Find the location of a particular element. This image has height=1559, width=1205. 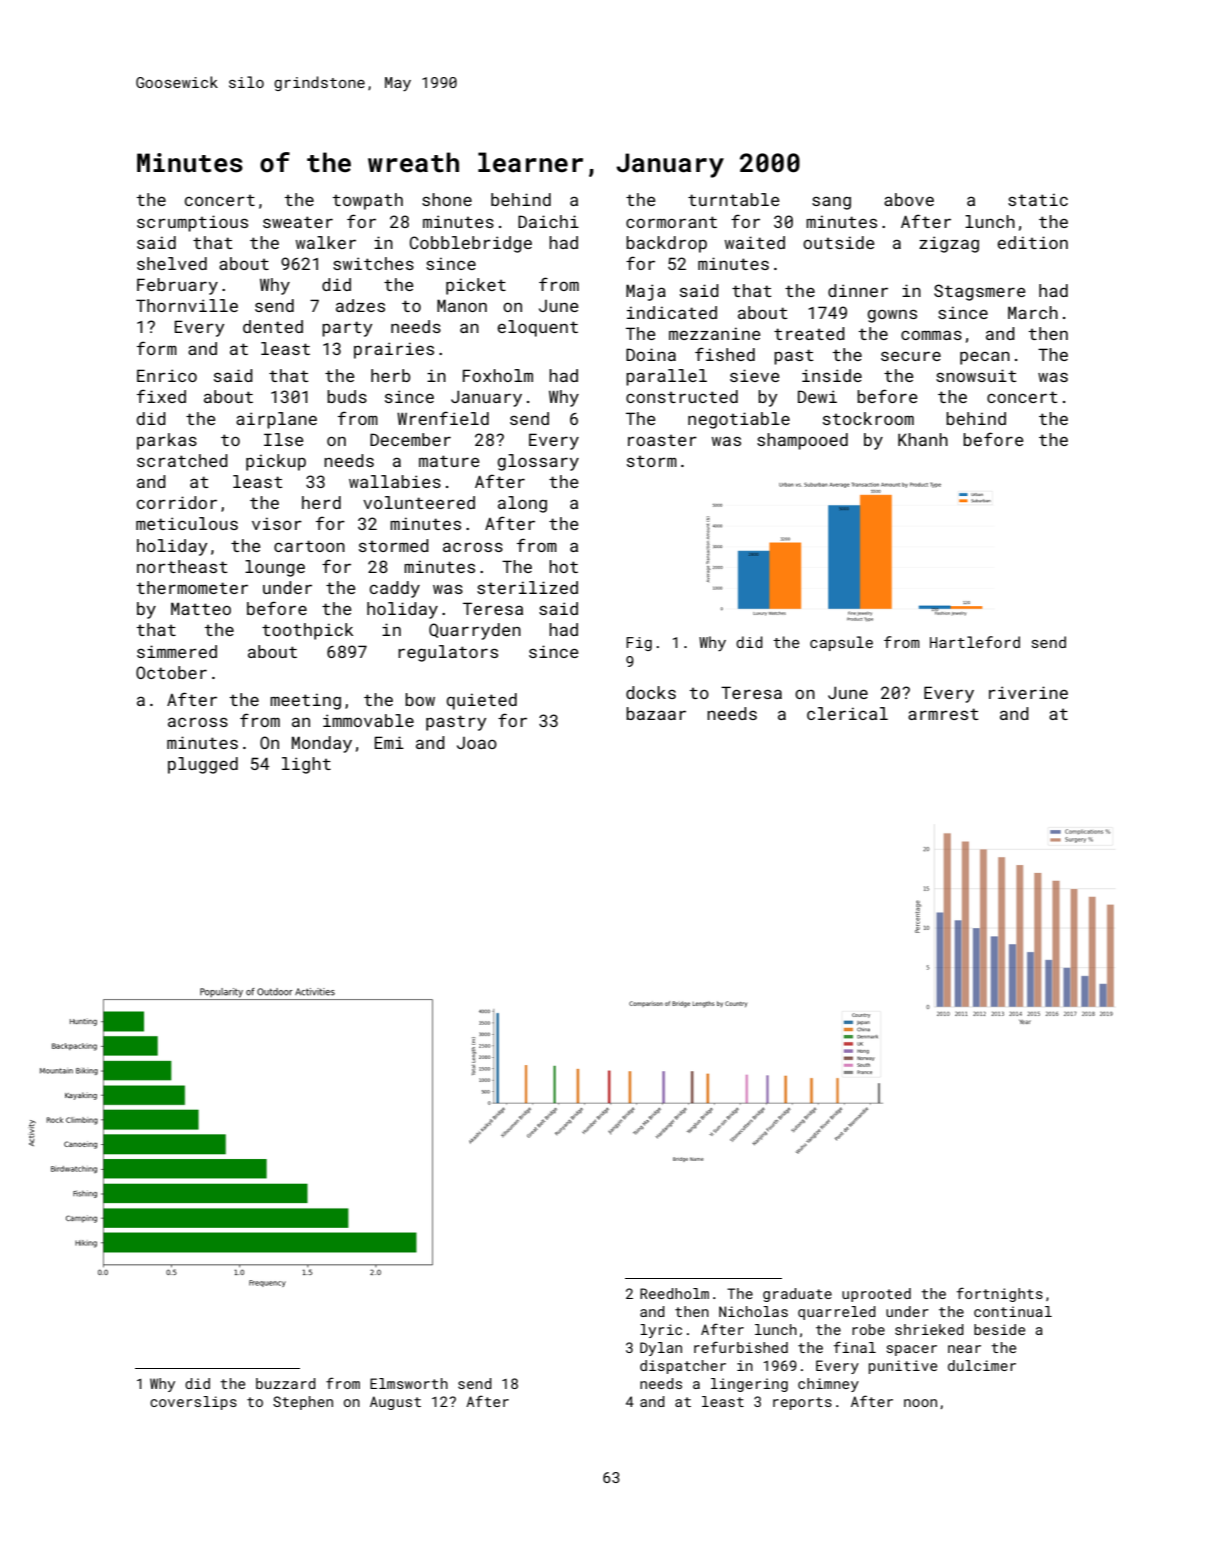

clerical is located at coordinates (847, 713).
